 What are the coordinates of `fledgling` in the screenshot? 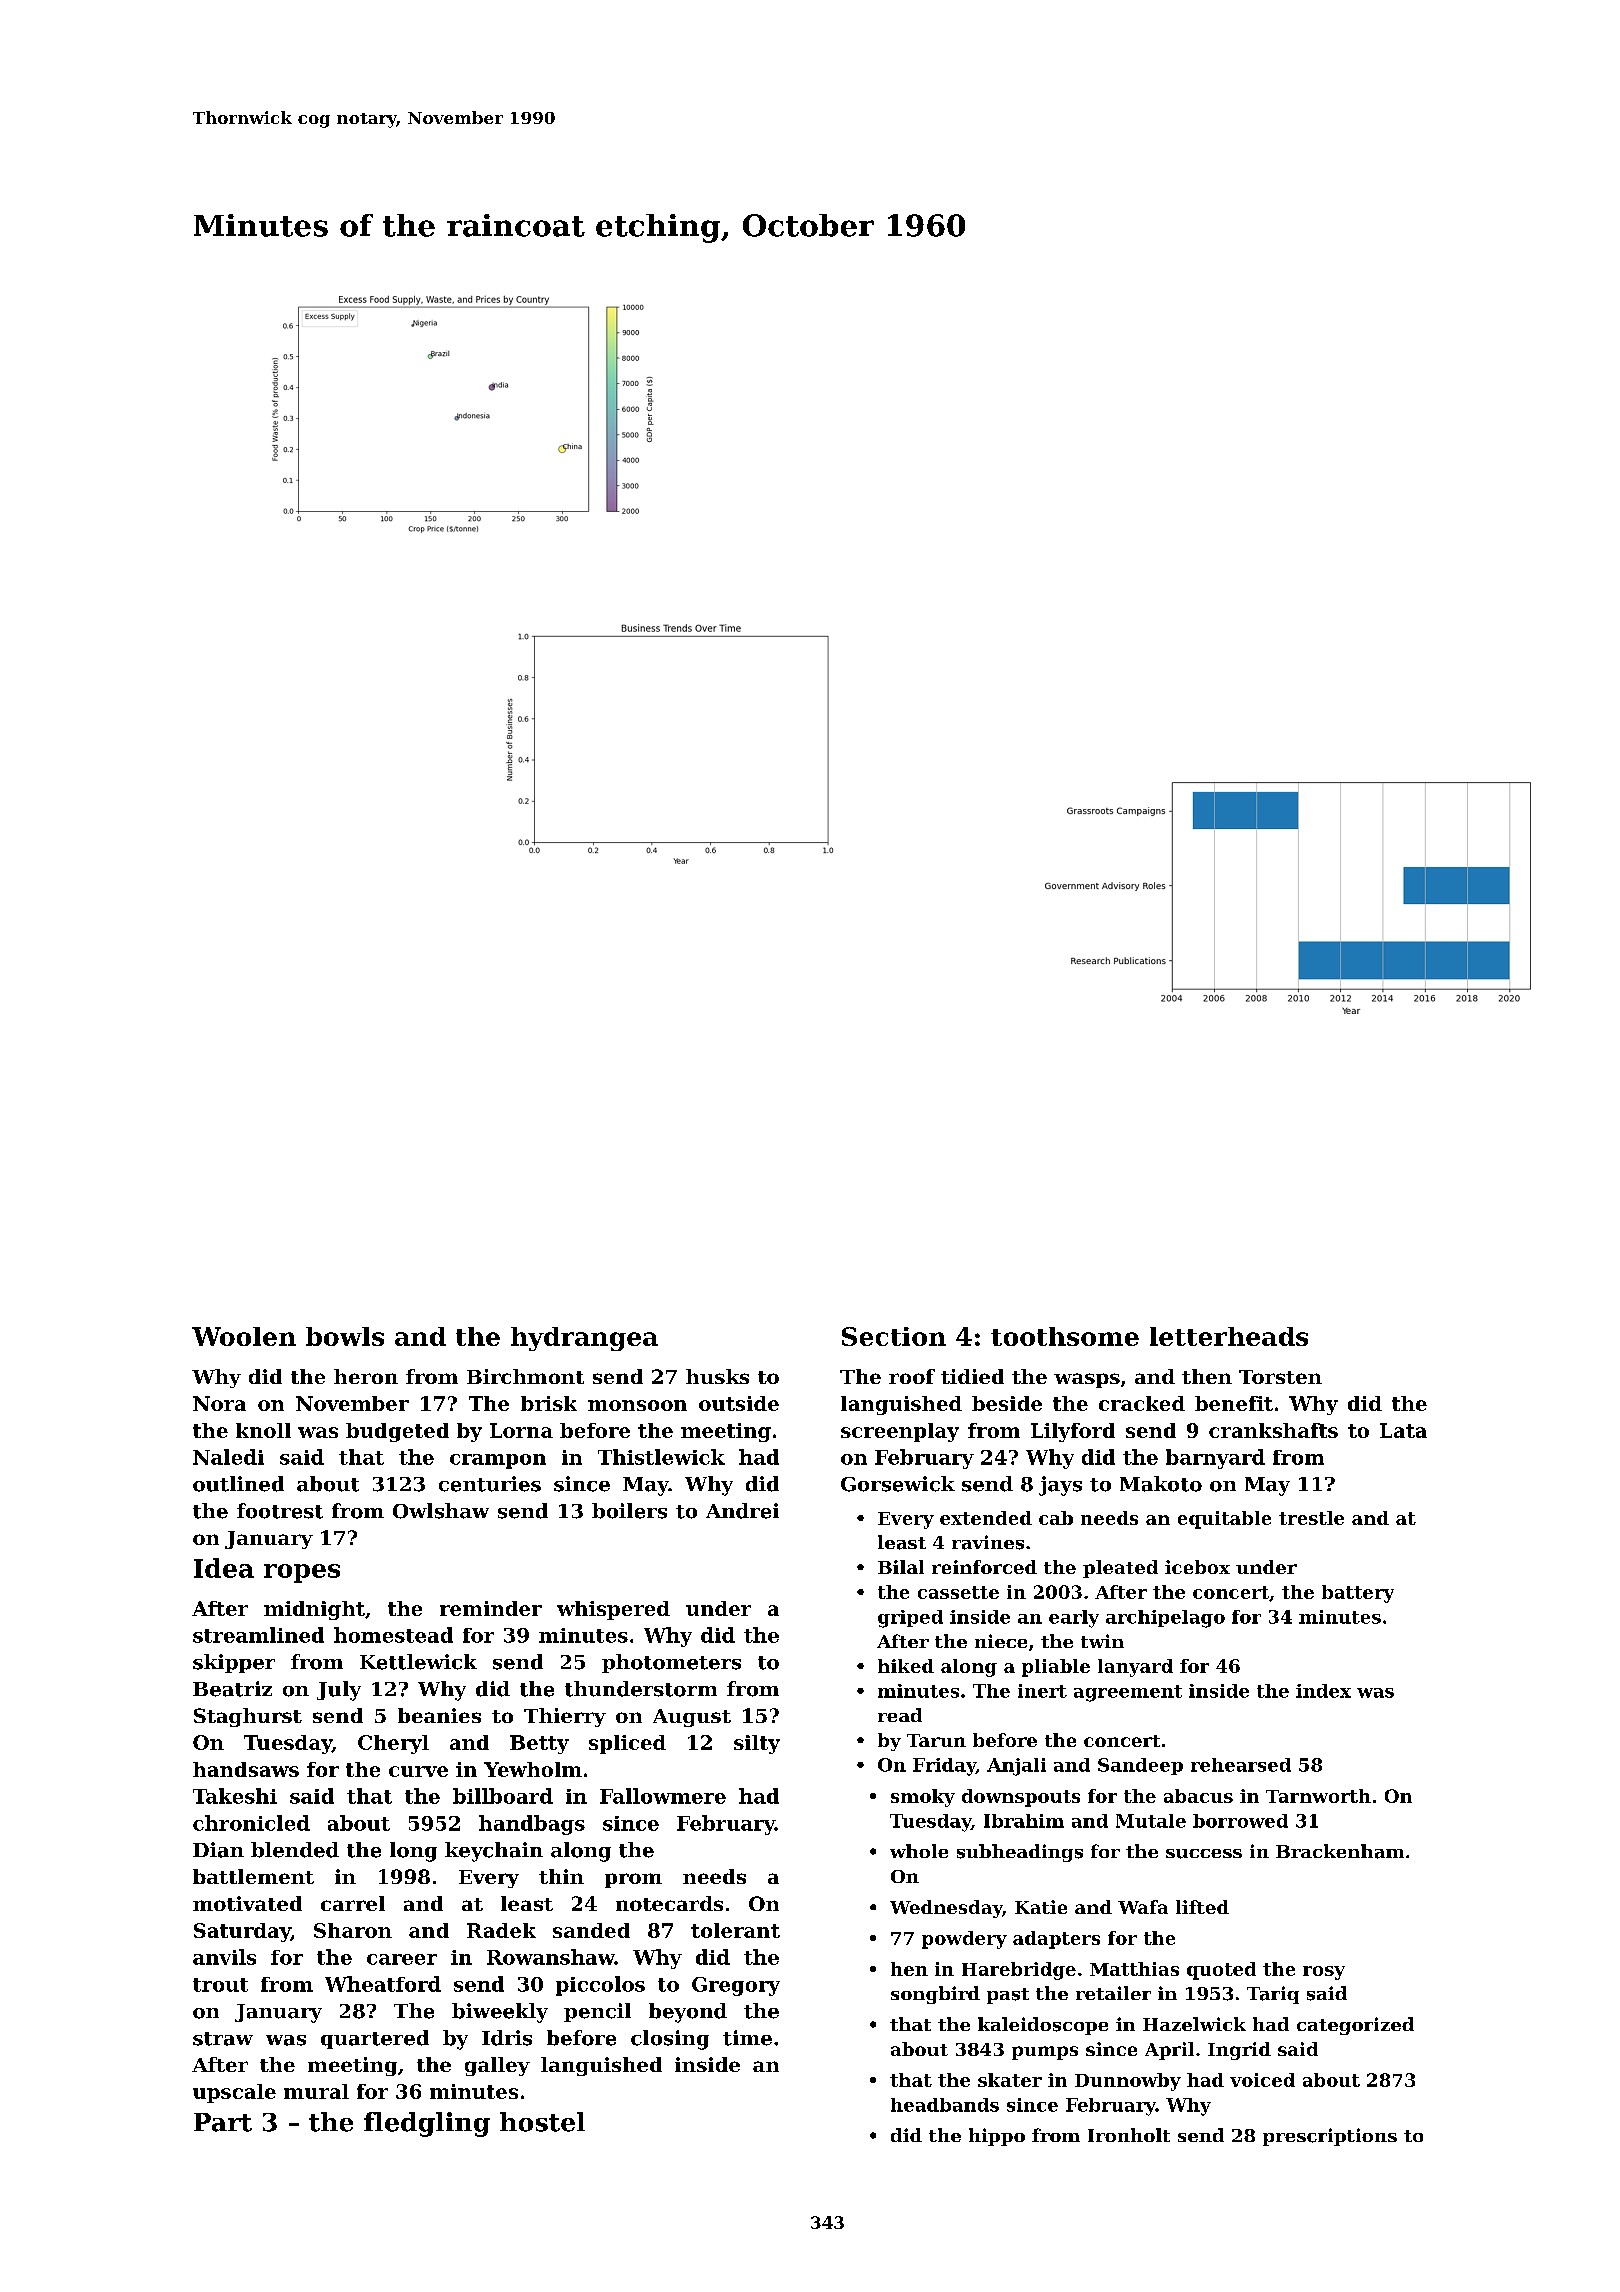 It's located at (427, 2124).
